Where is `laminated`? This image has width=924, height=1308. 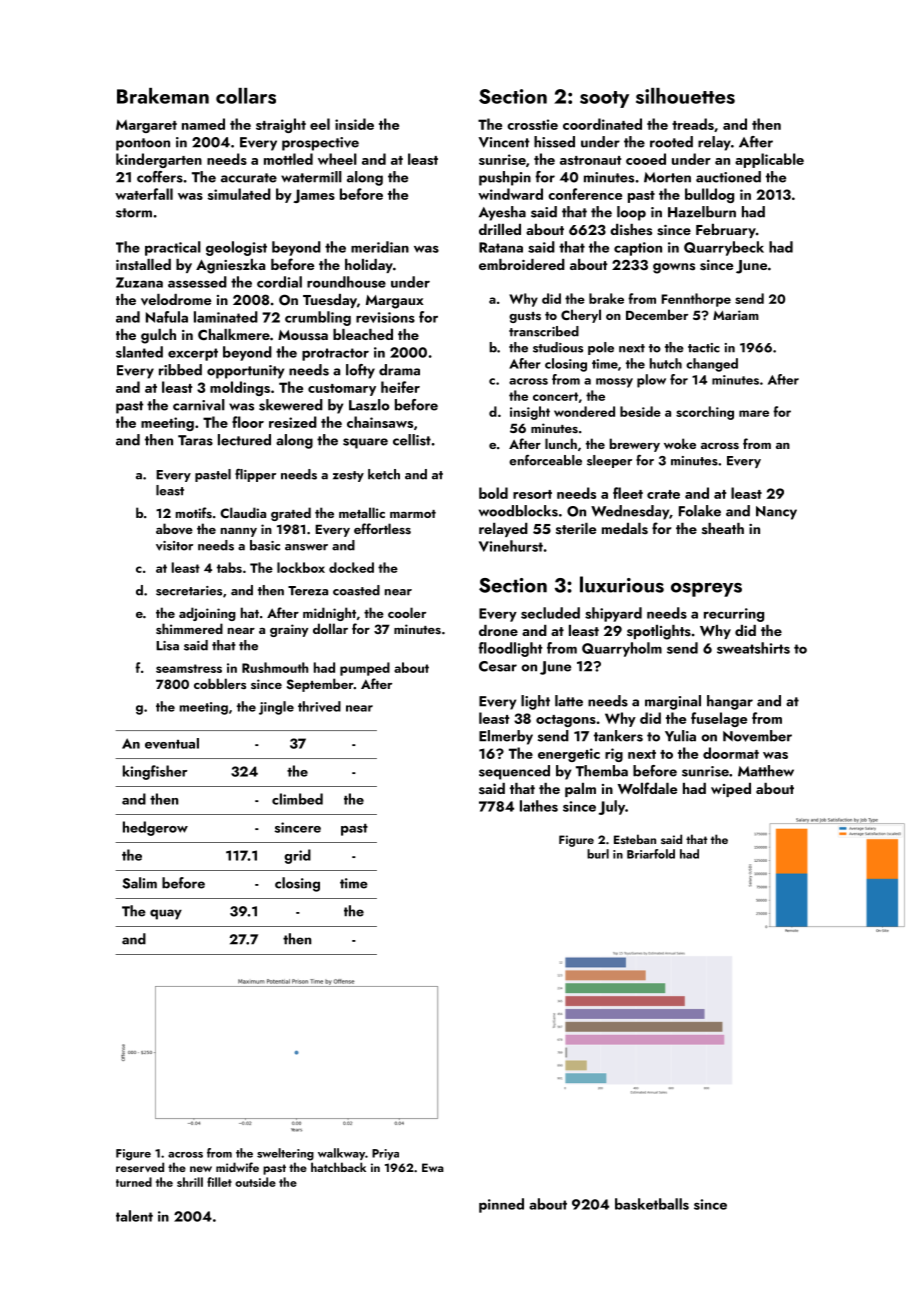 laminated is located at coordinates (226, 317).
